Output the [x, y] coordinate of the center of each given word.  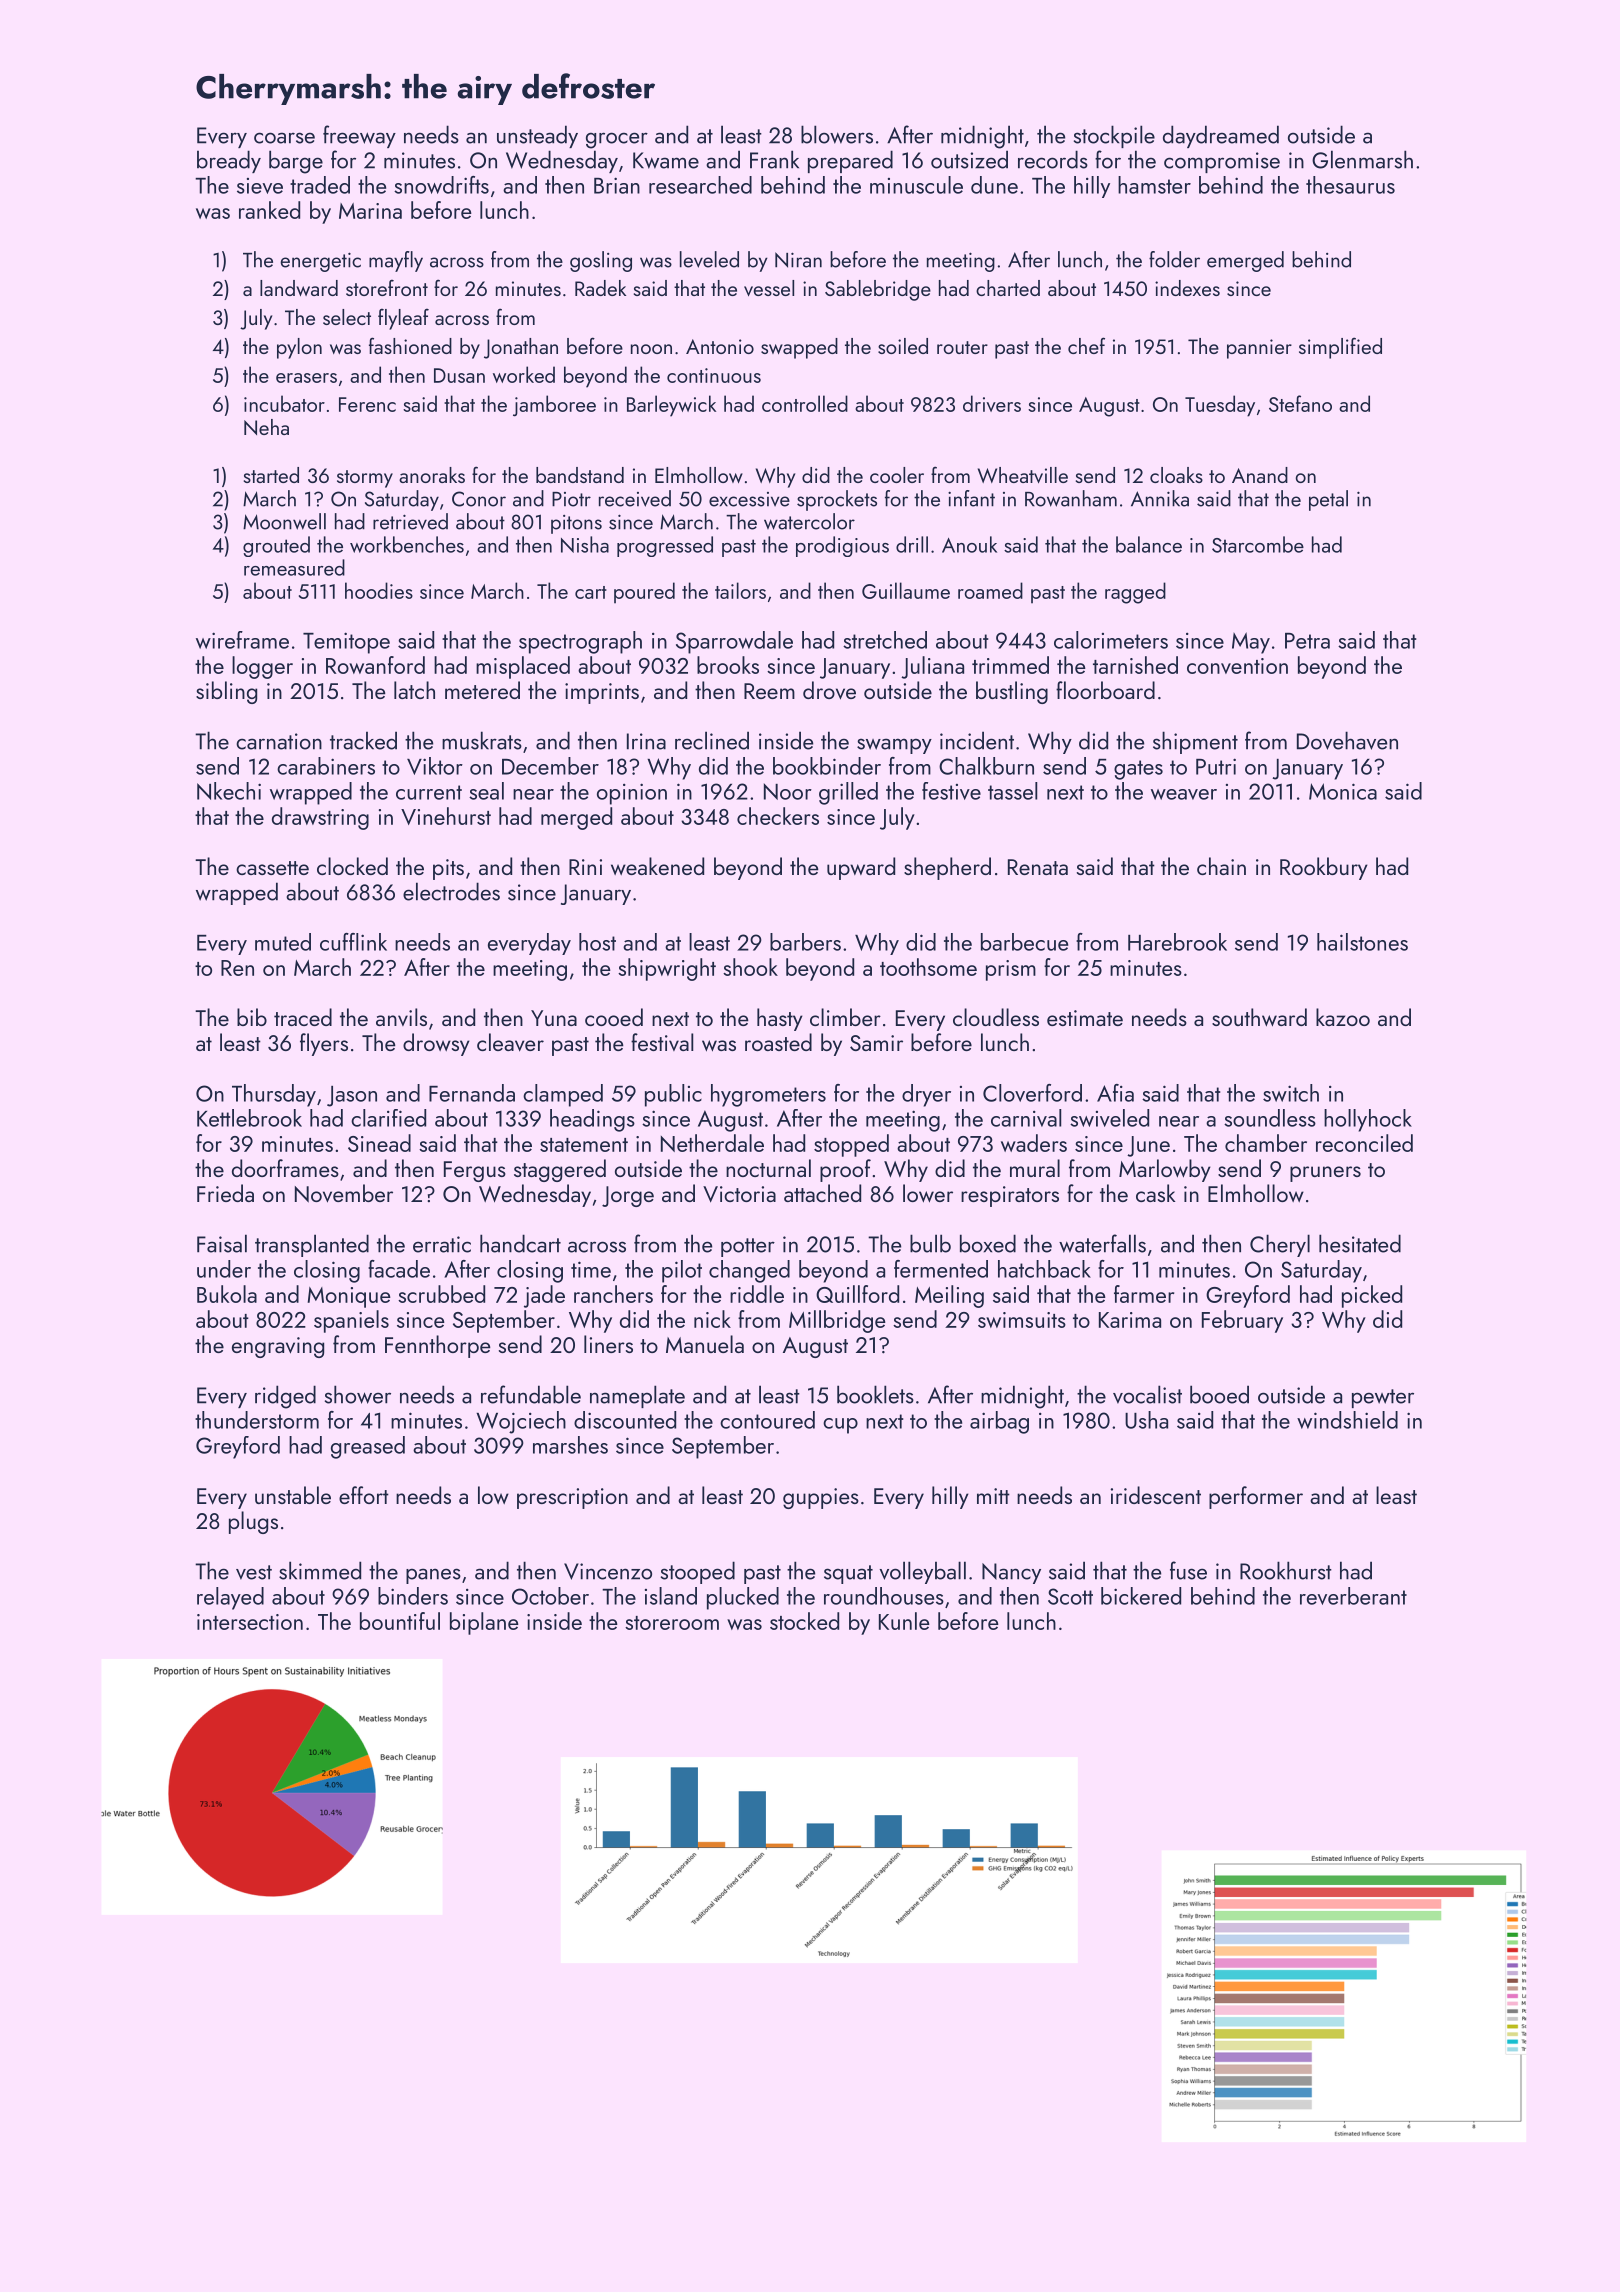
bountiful [400, 1621]
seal [486, 791]
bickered [1141, 1596]
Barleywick [671, 406]
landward [299, 288]
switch [1291, 1093]
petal [1328, 500]
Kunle [904, 1621]
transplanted [312, 1245]
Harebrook [1177, 942]
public [673, 1095]
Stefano [1300, 403]
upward [861, 868]
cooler [897, 475]
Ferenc [367, 404]
